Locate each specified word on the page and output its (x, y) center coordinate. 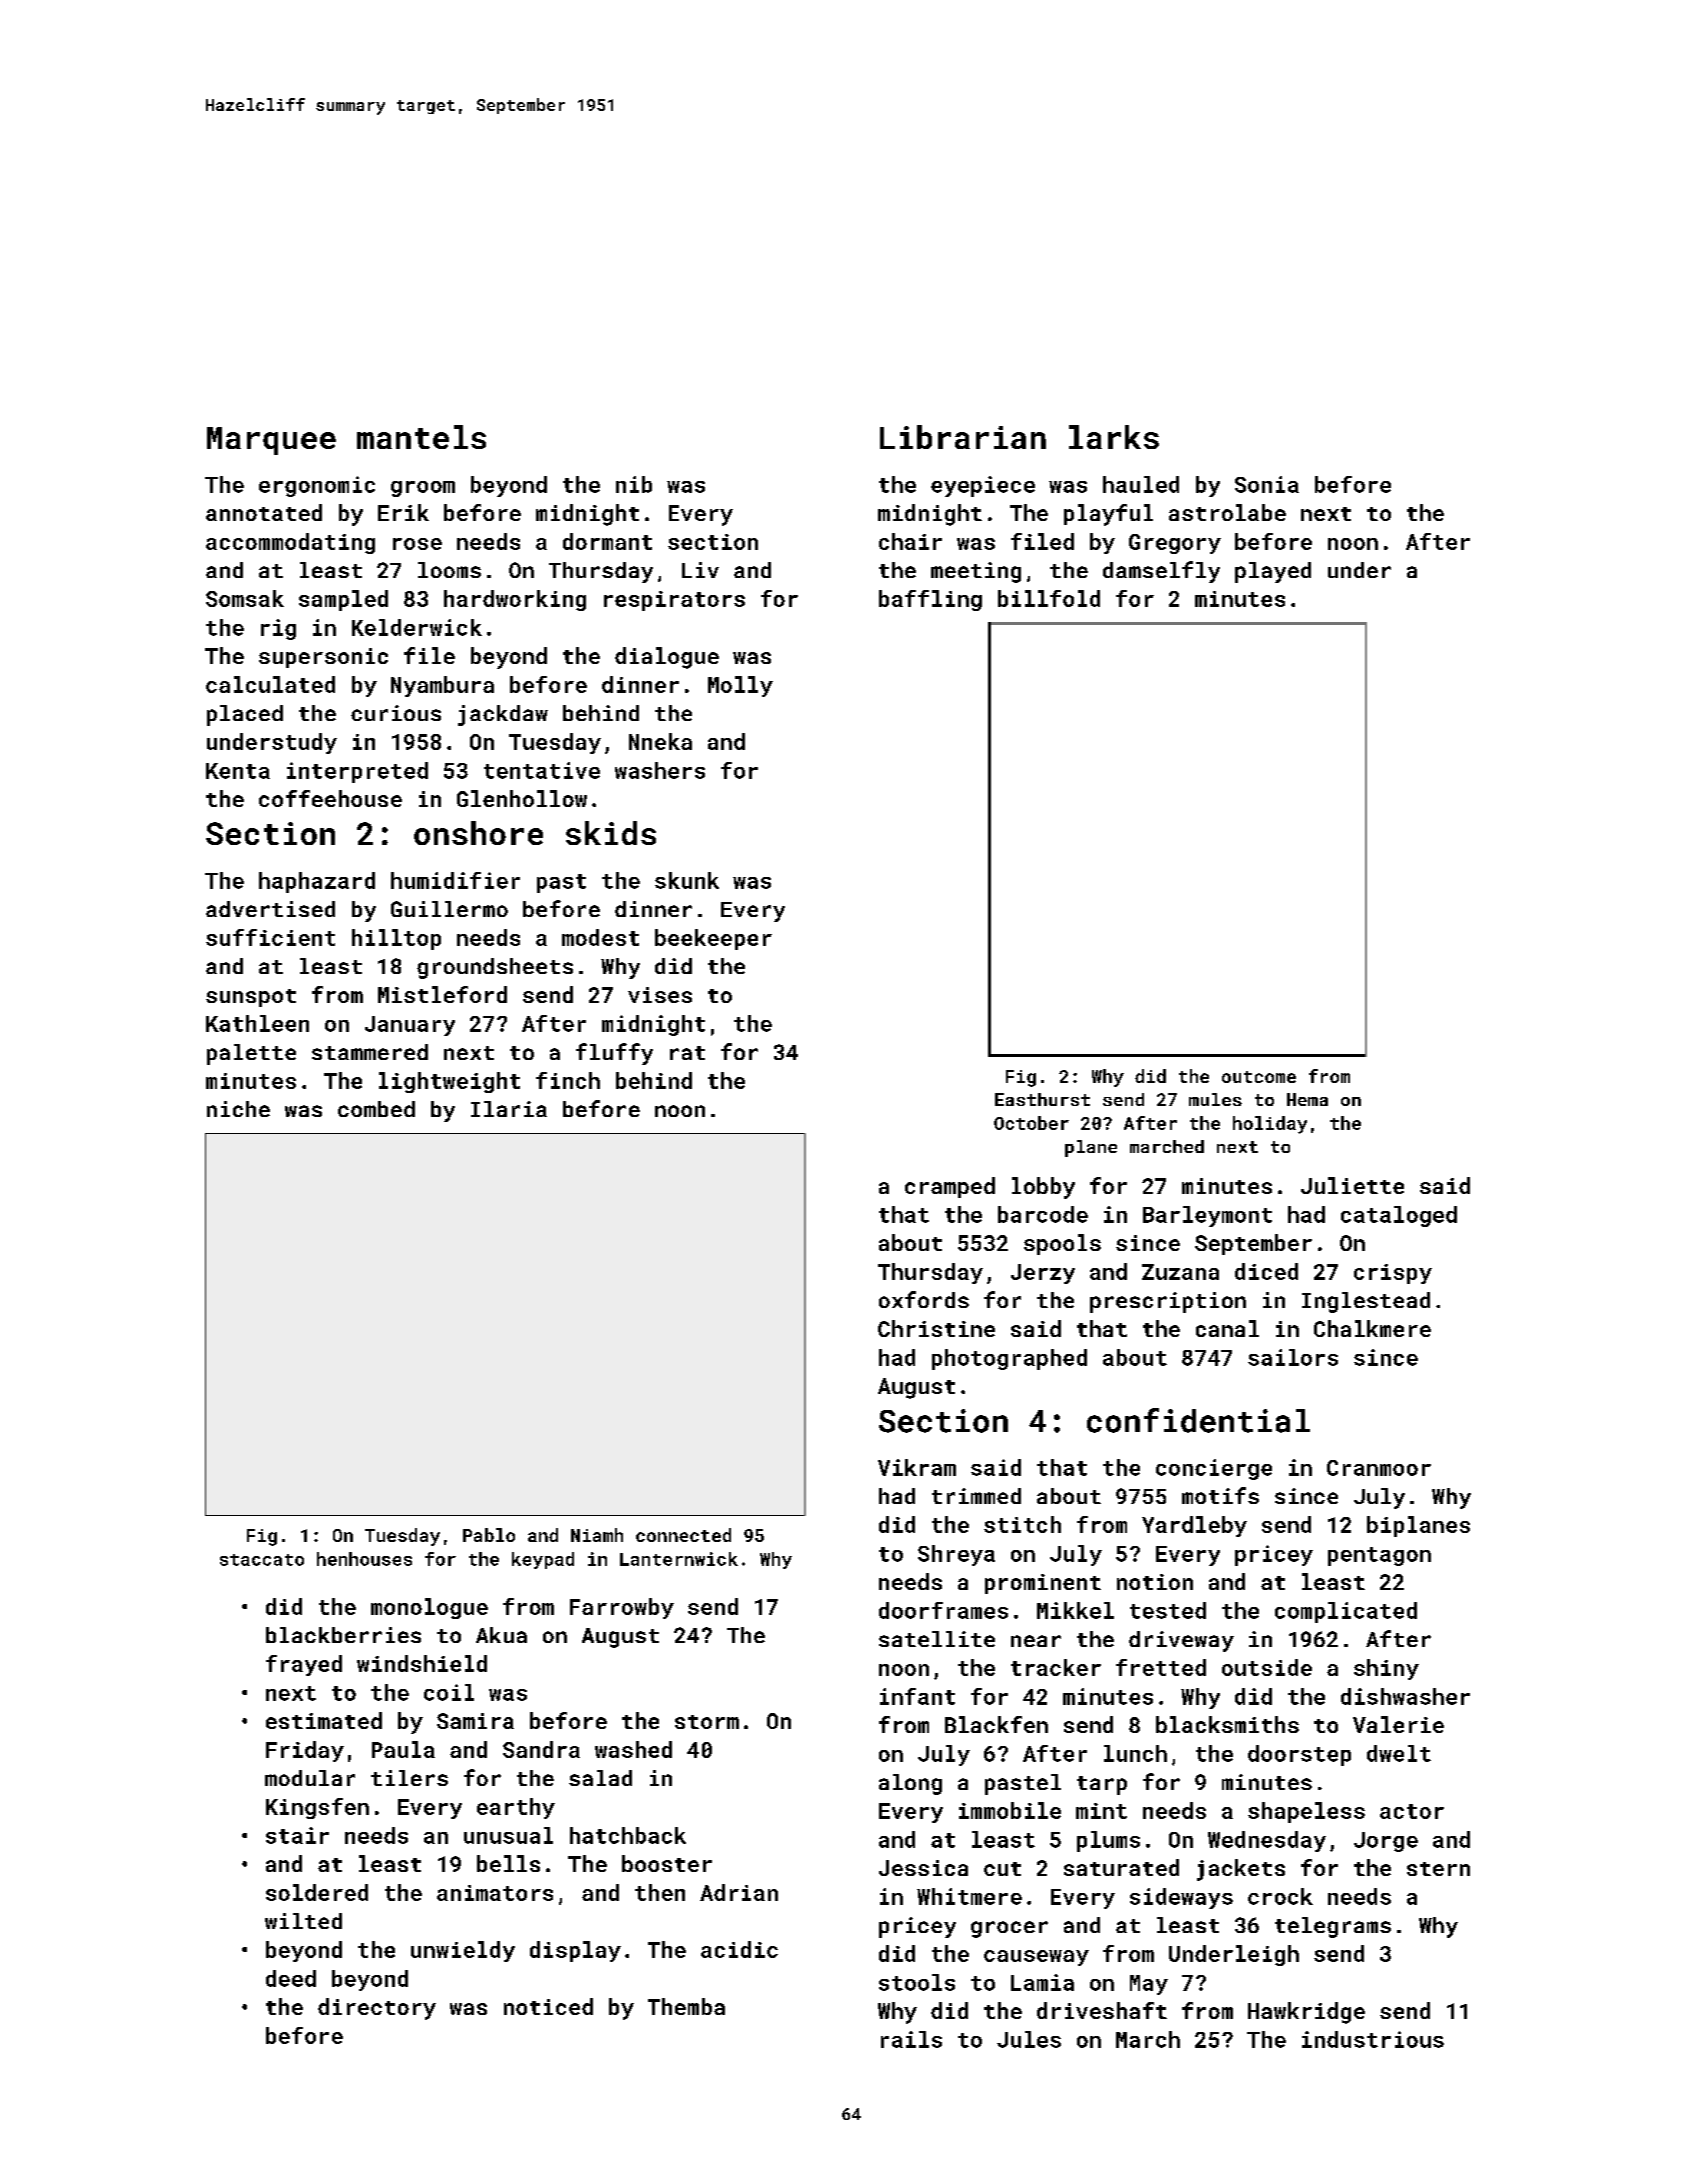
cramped (950, 1187)
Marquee (271, 441)
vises (660, 995)
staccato (262, 1560)
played (1273, 572)
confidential (1198, 1420)
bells (508, 1863)
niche (238, 1109)
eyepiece (983, 486)
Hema (1307, 1099)
